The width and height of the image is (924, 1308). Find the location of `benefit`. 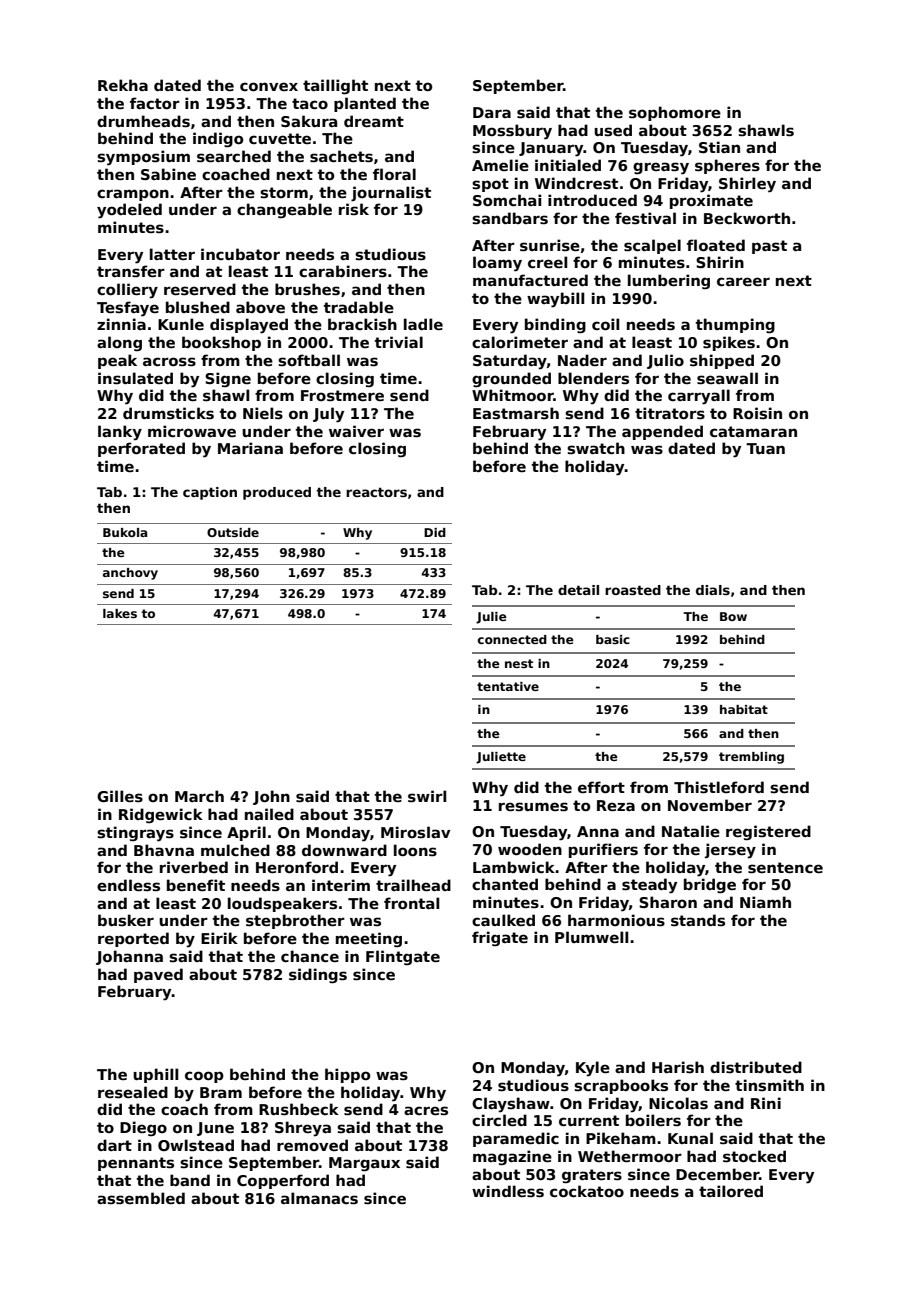

benefit is located at coordinates (196, 885).
